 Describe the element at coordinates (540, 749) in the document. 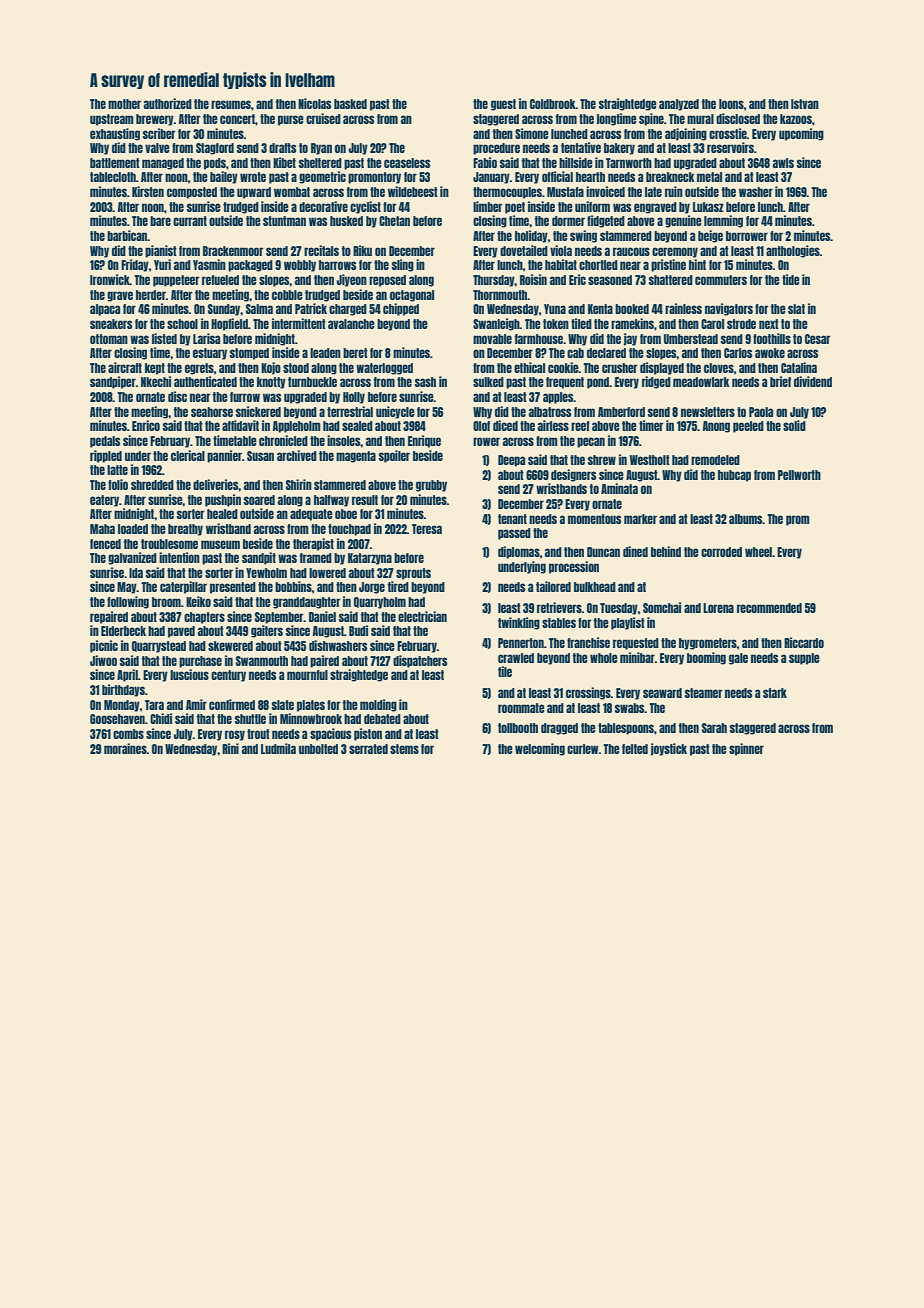

I see `welcoming` at that location.
